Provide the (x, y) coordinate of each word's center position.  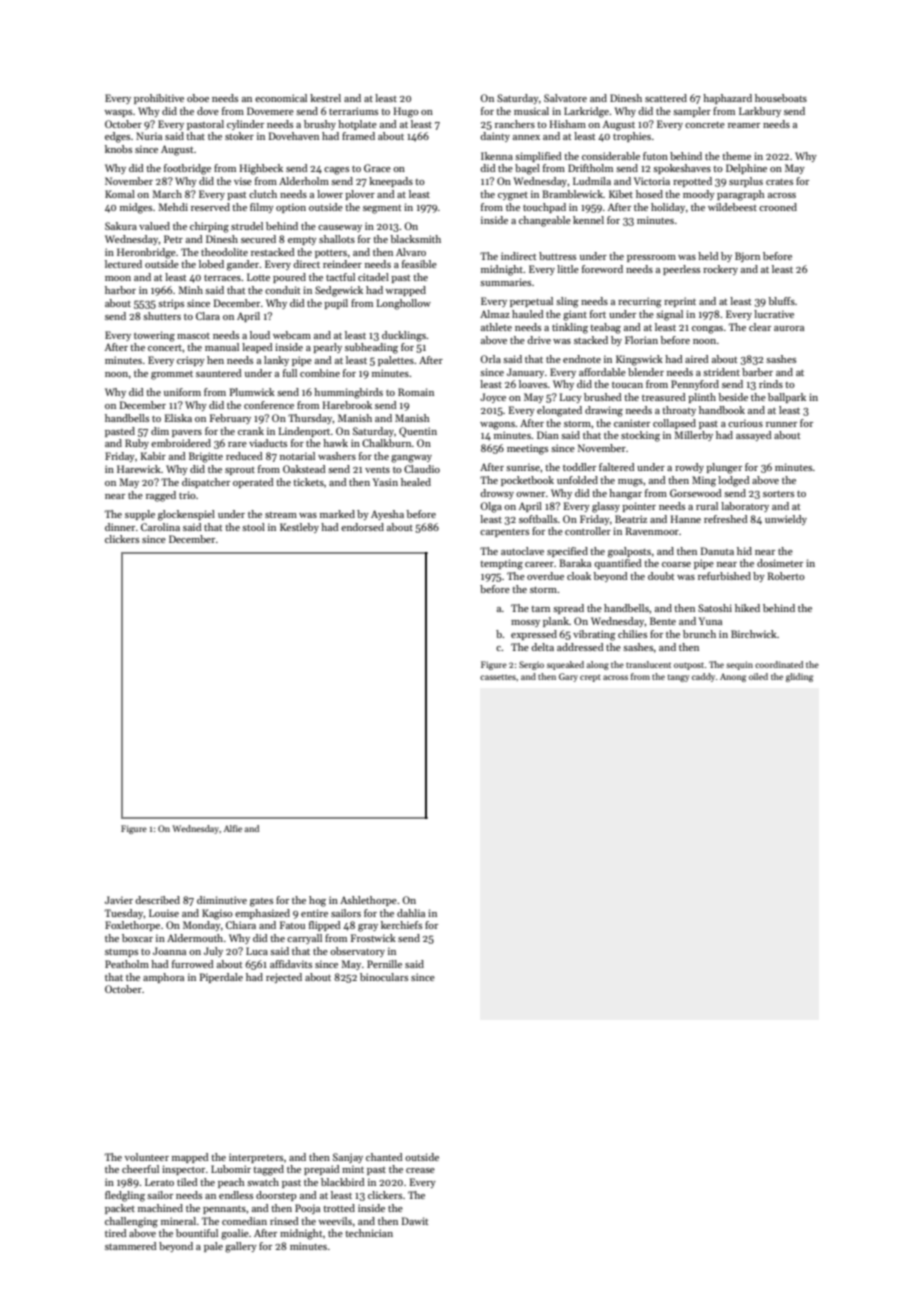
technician (369, 1233)
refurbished (724, 576)
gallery (241, 1247)
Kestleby (299, 528)
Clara (208, 316)
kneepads (391, 182)
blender (646, 372)
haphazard (727, 99)
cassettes (498, 677)
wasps (118, 113)
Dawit (415, 1221)
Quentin (418, 432)
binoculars (384, 977)
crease (420, 1170)
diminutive (222, 900)
